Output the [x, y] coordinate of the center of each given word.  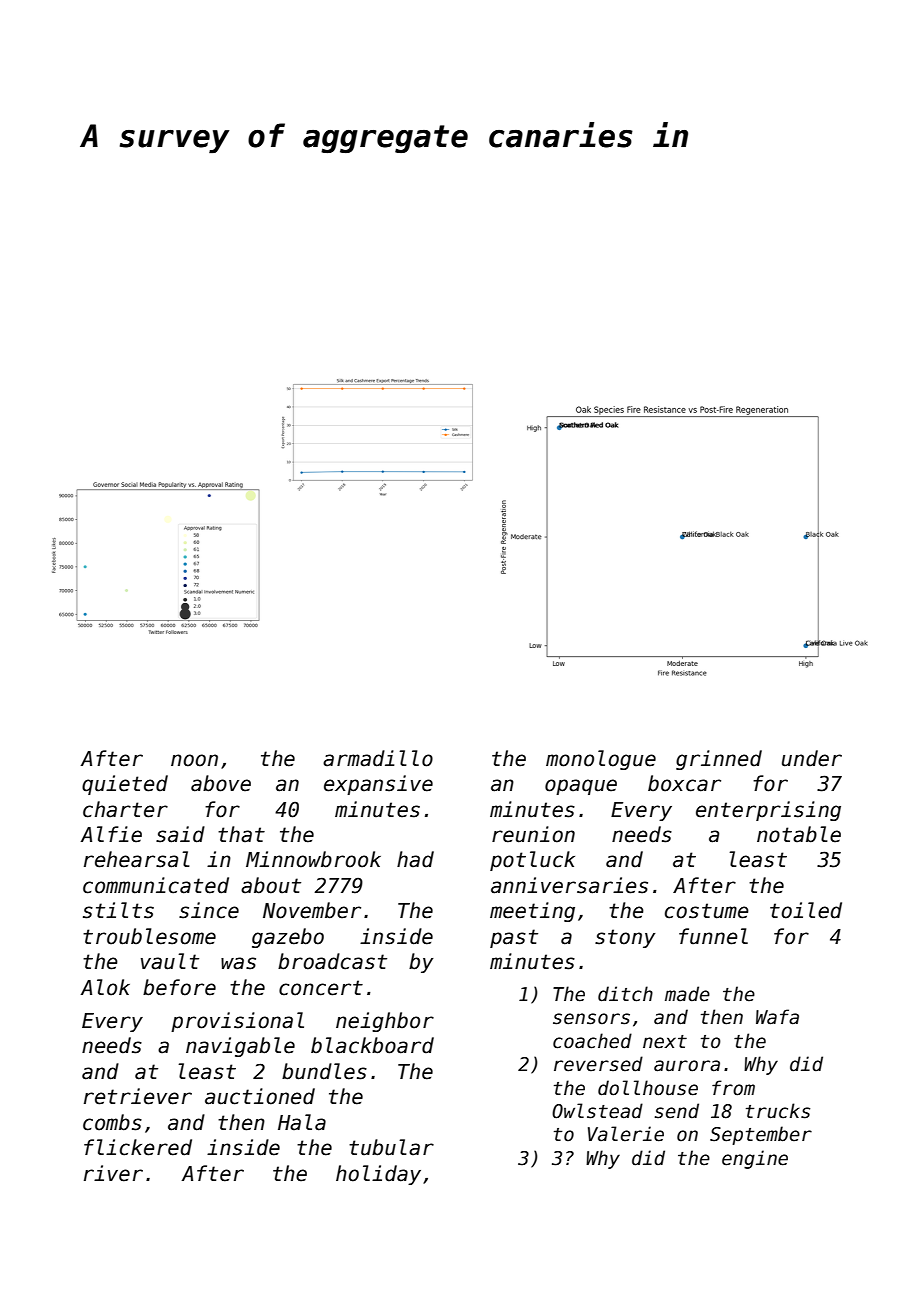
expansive [378, 785]
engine [755, 1159]
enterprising [768, 811]
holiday [378, 1175]
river [113, 1173]
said [180, 834]
